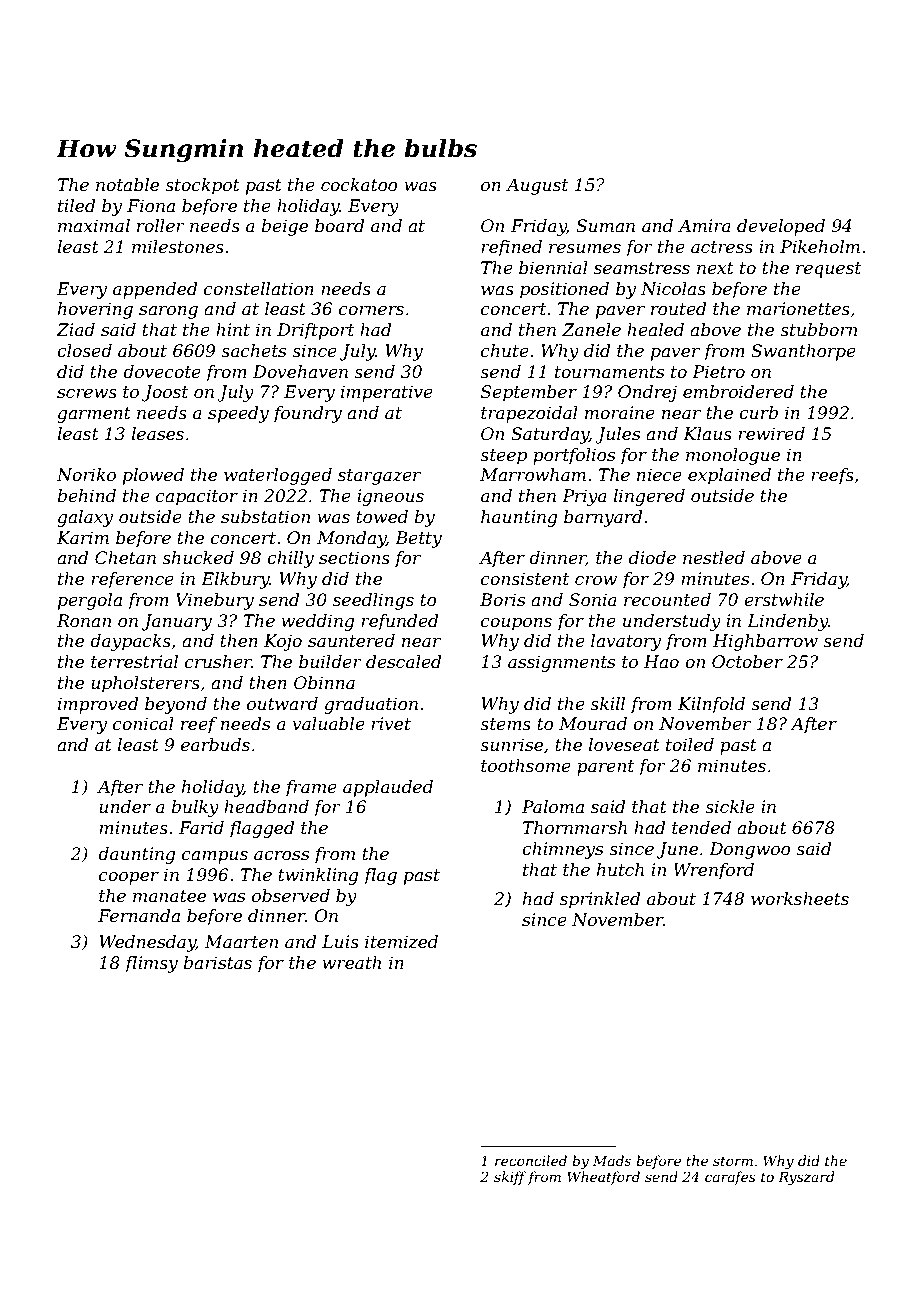  Describe the element at coordinates (359, 185) in the screenshot. I see `cockatoo` at that location.
